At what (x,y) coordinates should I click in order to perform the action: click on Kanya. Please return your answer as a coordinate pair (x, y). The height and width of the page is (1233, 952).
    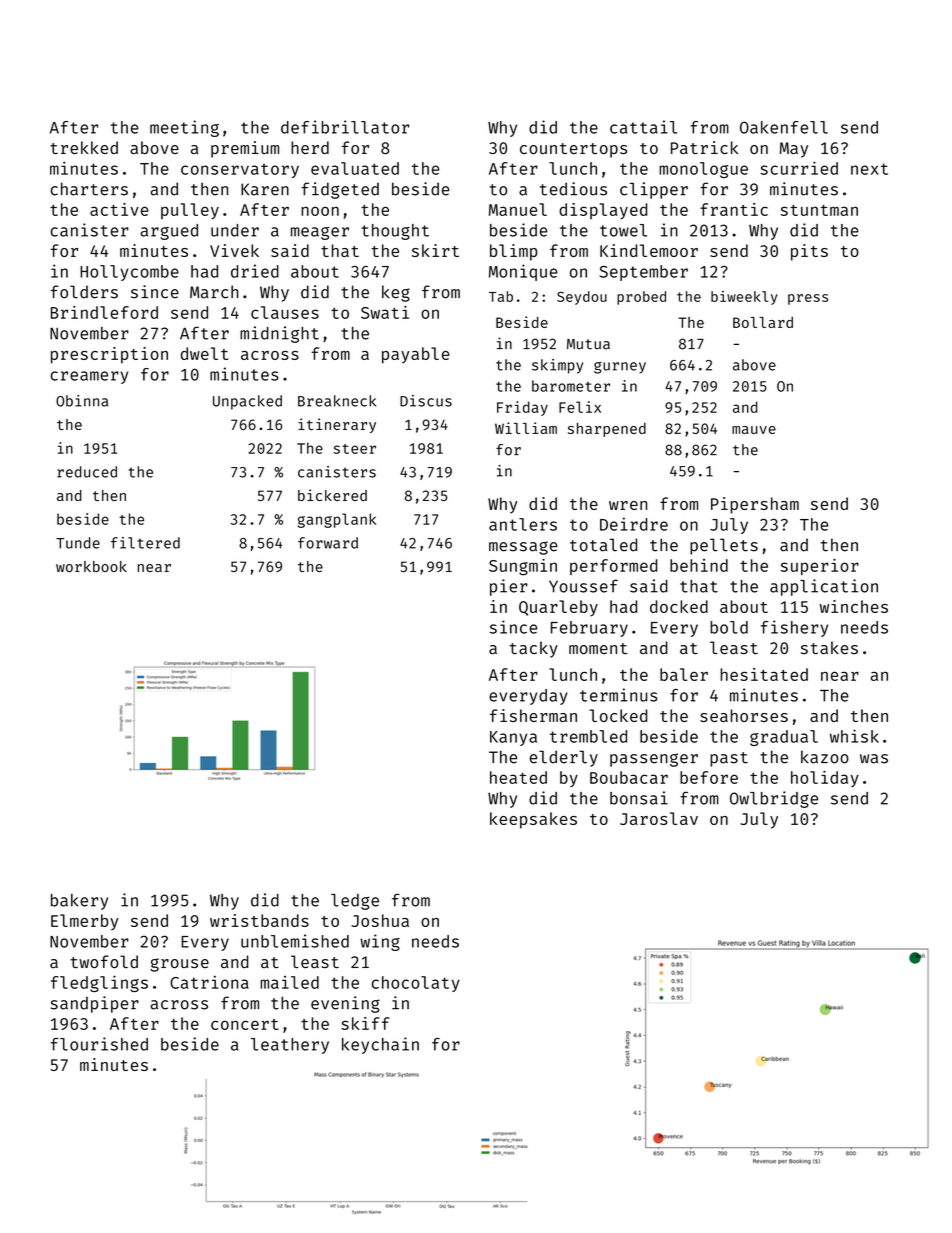
    Looking at the image, I should click on (513, 738).
